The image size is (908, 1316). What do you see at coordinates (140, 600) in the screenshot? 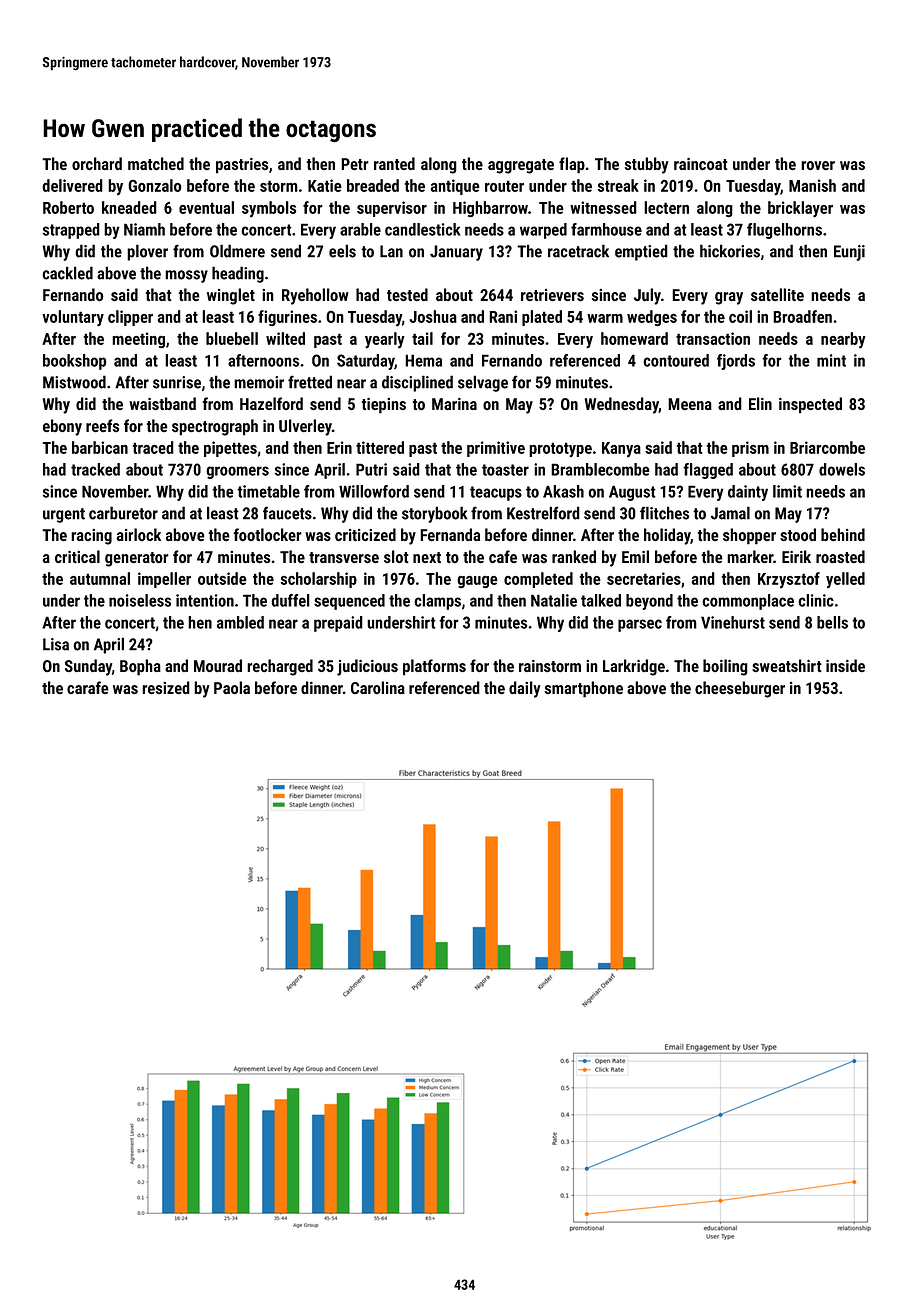
I see `noiseless` at bounding box center [140, 600].
